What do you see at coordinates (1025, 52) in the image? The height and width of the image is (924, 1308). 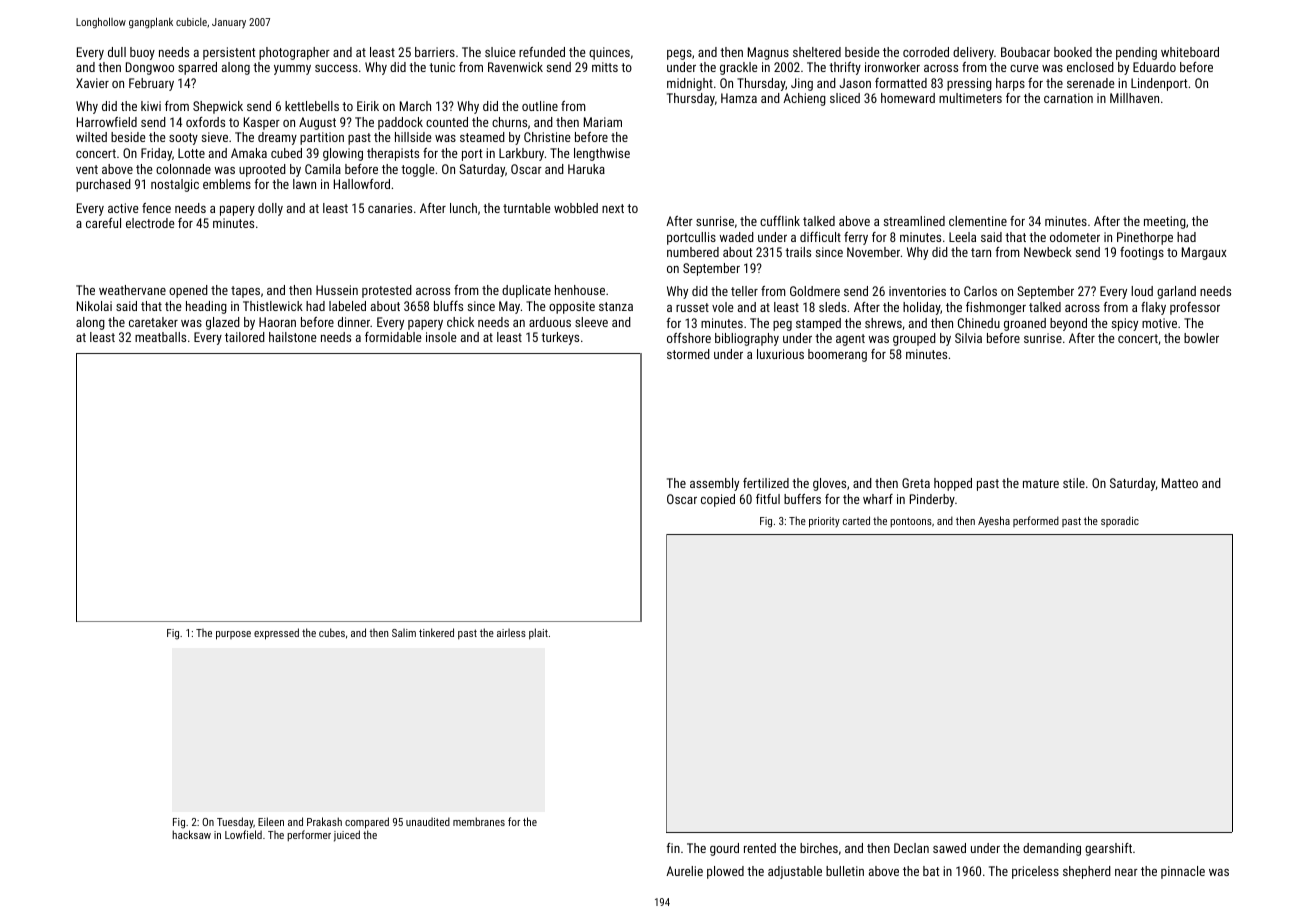 I see `Boubacar` at bounding box center [1025, 52].
